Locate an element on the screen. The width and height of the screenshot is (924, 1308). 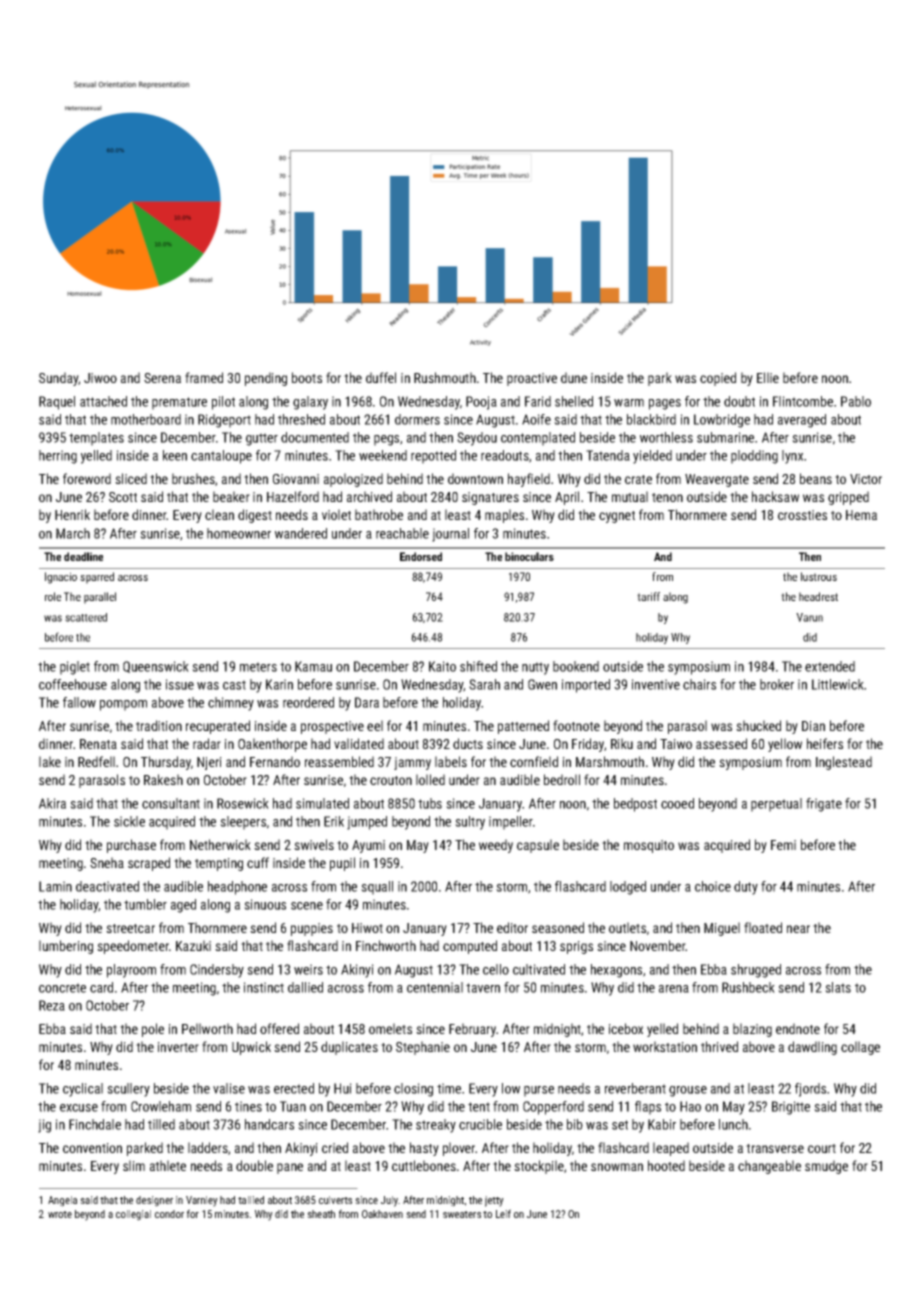
homeowner is located at coordinates (239, 533).
